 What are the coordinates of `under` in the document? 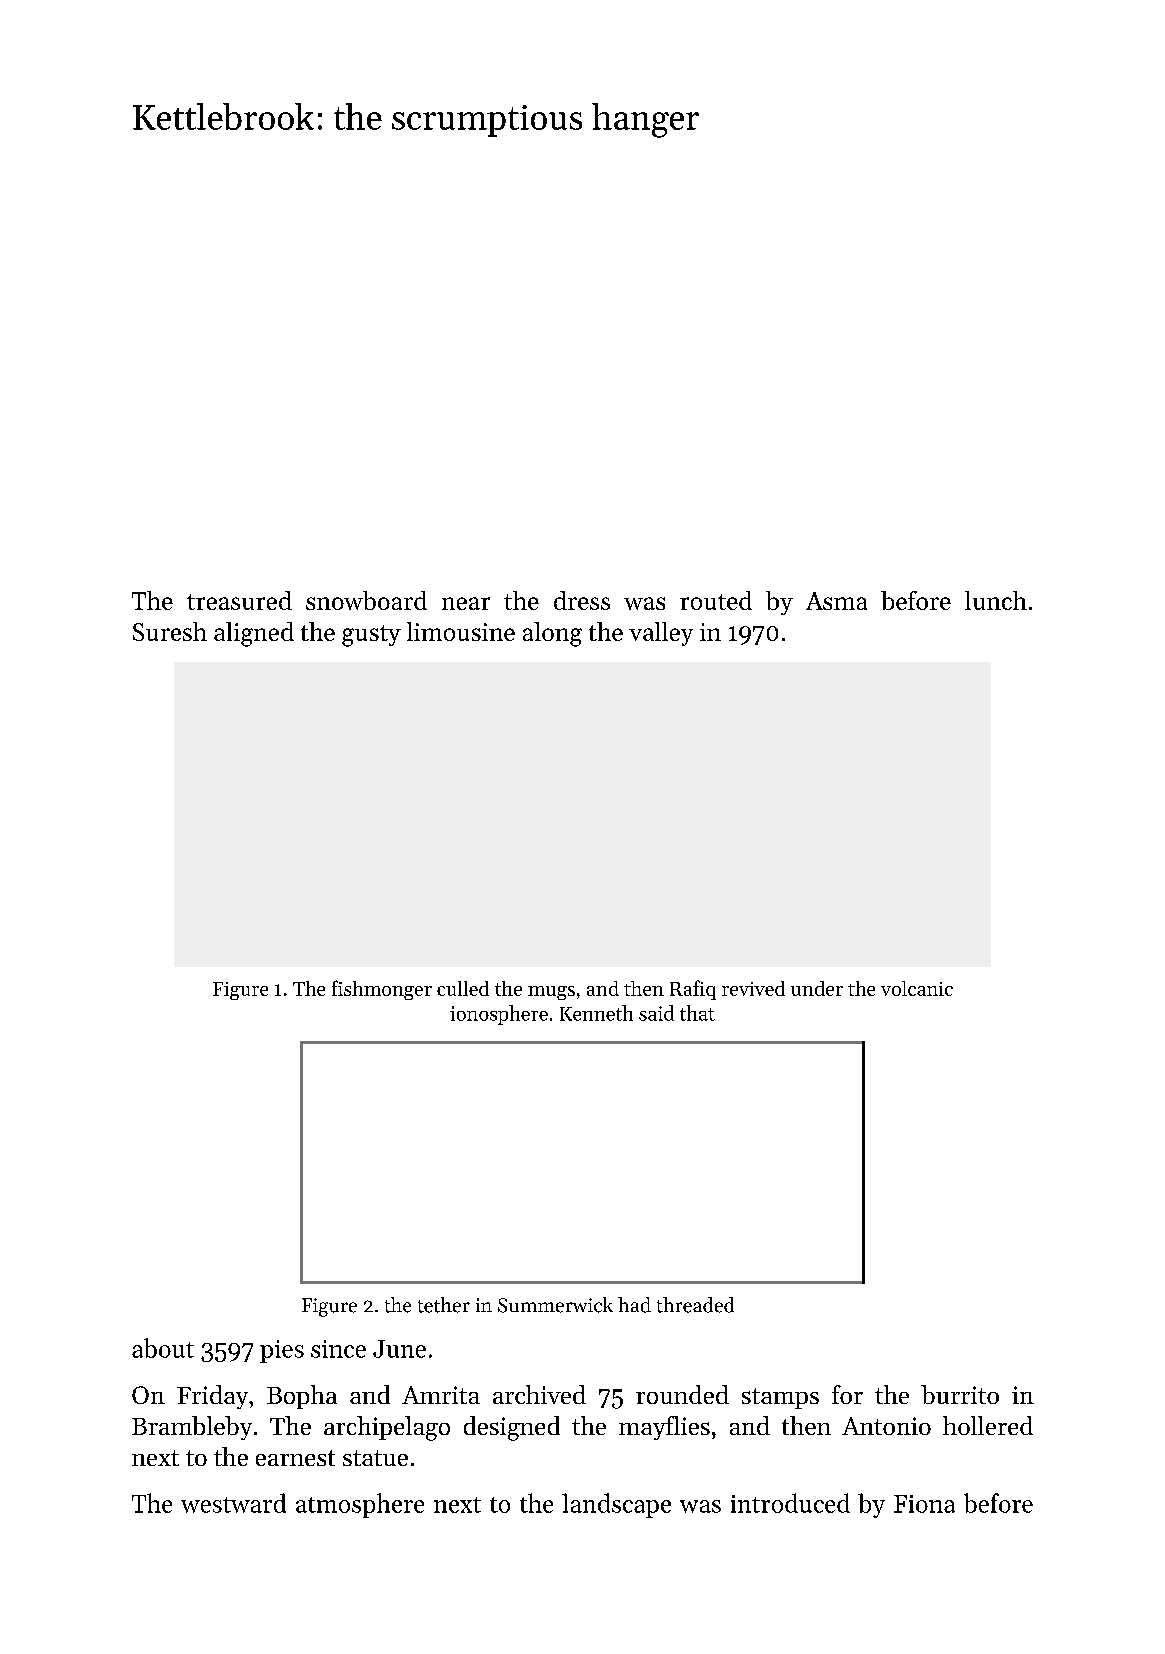 It's located at (817, 988).
